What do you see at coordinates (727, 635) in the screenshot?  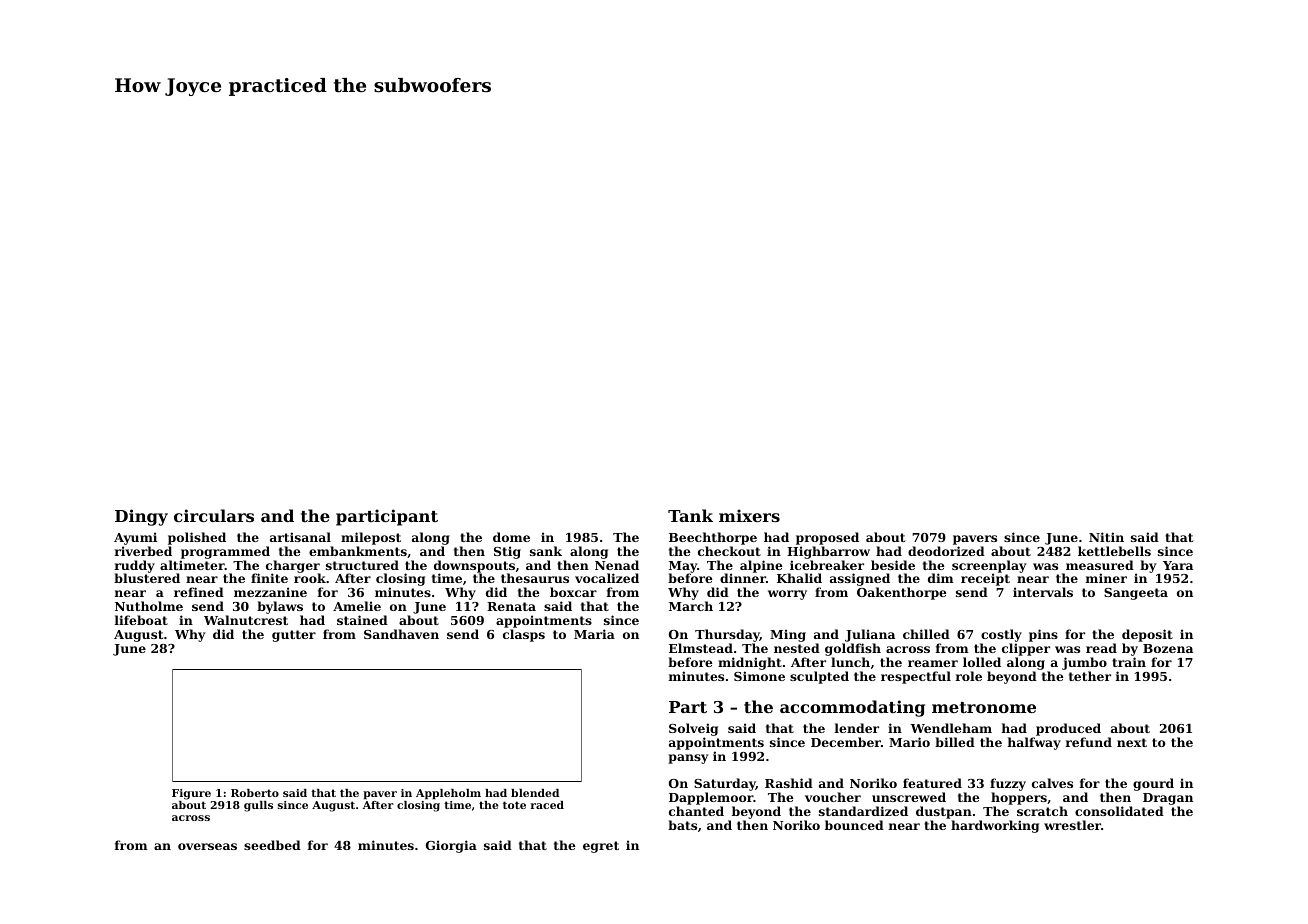 I see `Thursday` at bounding box center [727, 635].
